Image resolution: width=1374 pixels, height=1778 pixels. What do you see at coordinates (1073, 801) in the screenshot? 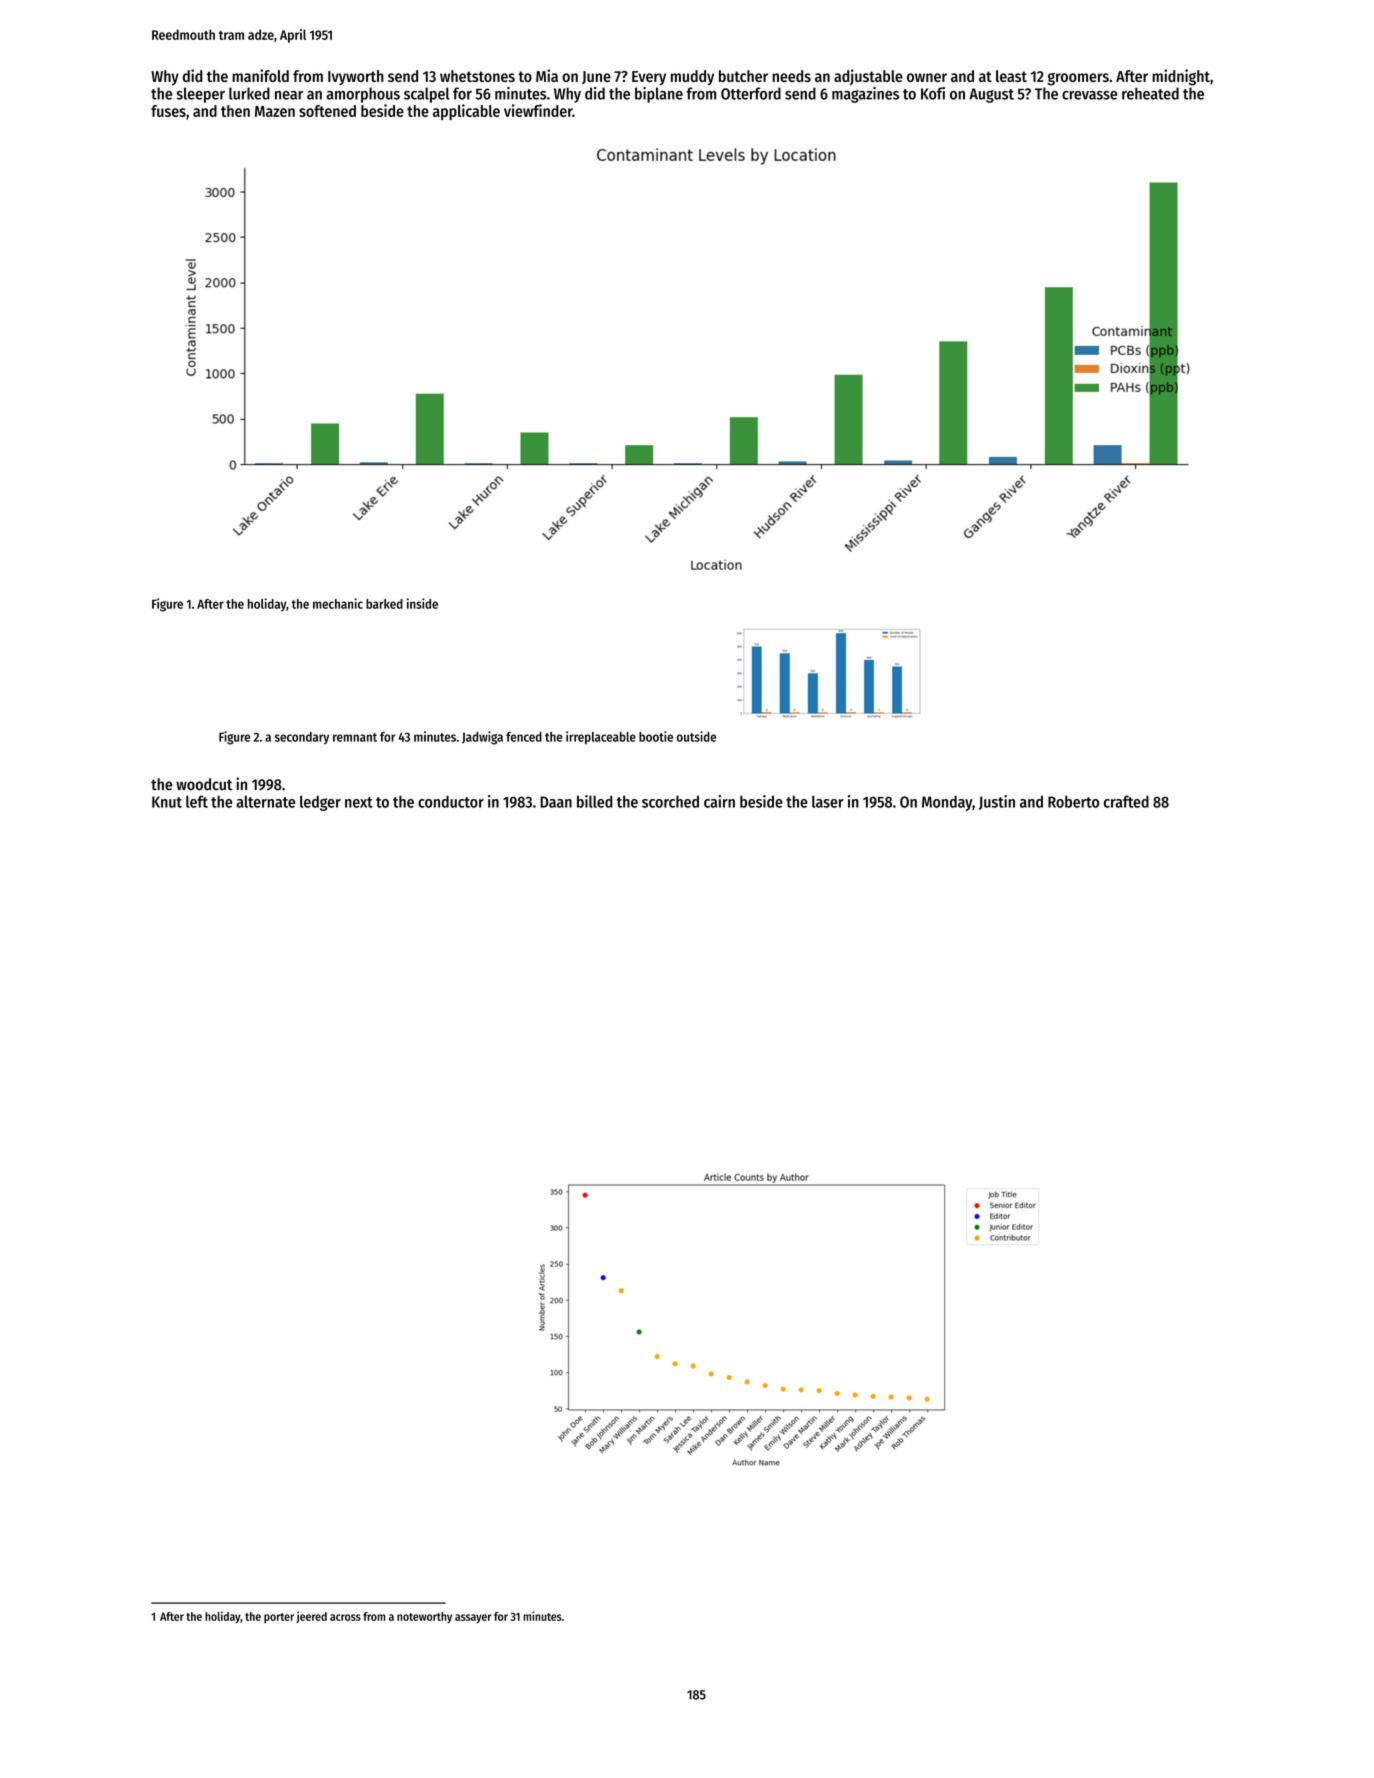
I see `Roberto` at bounding box center [1073, 801].
